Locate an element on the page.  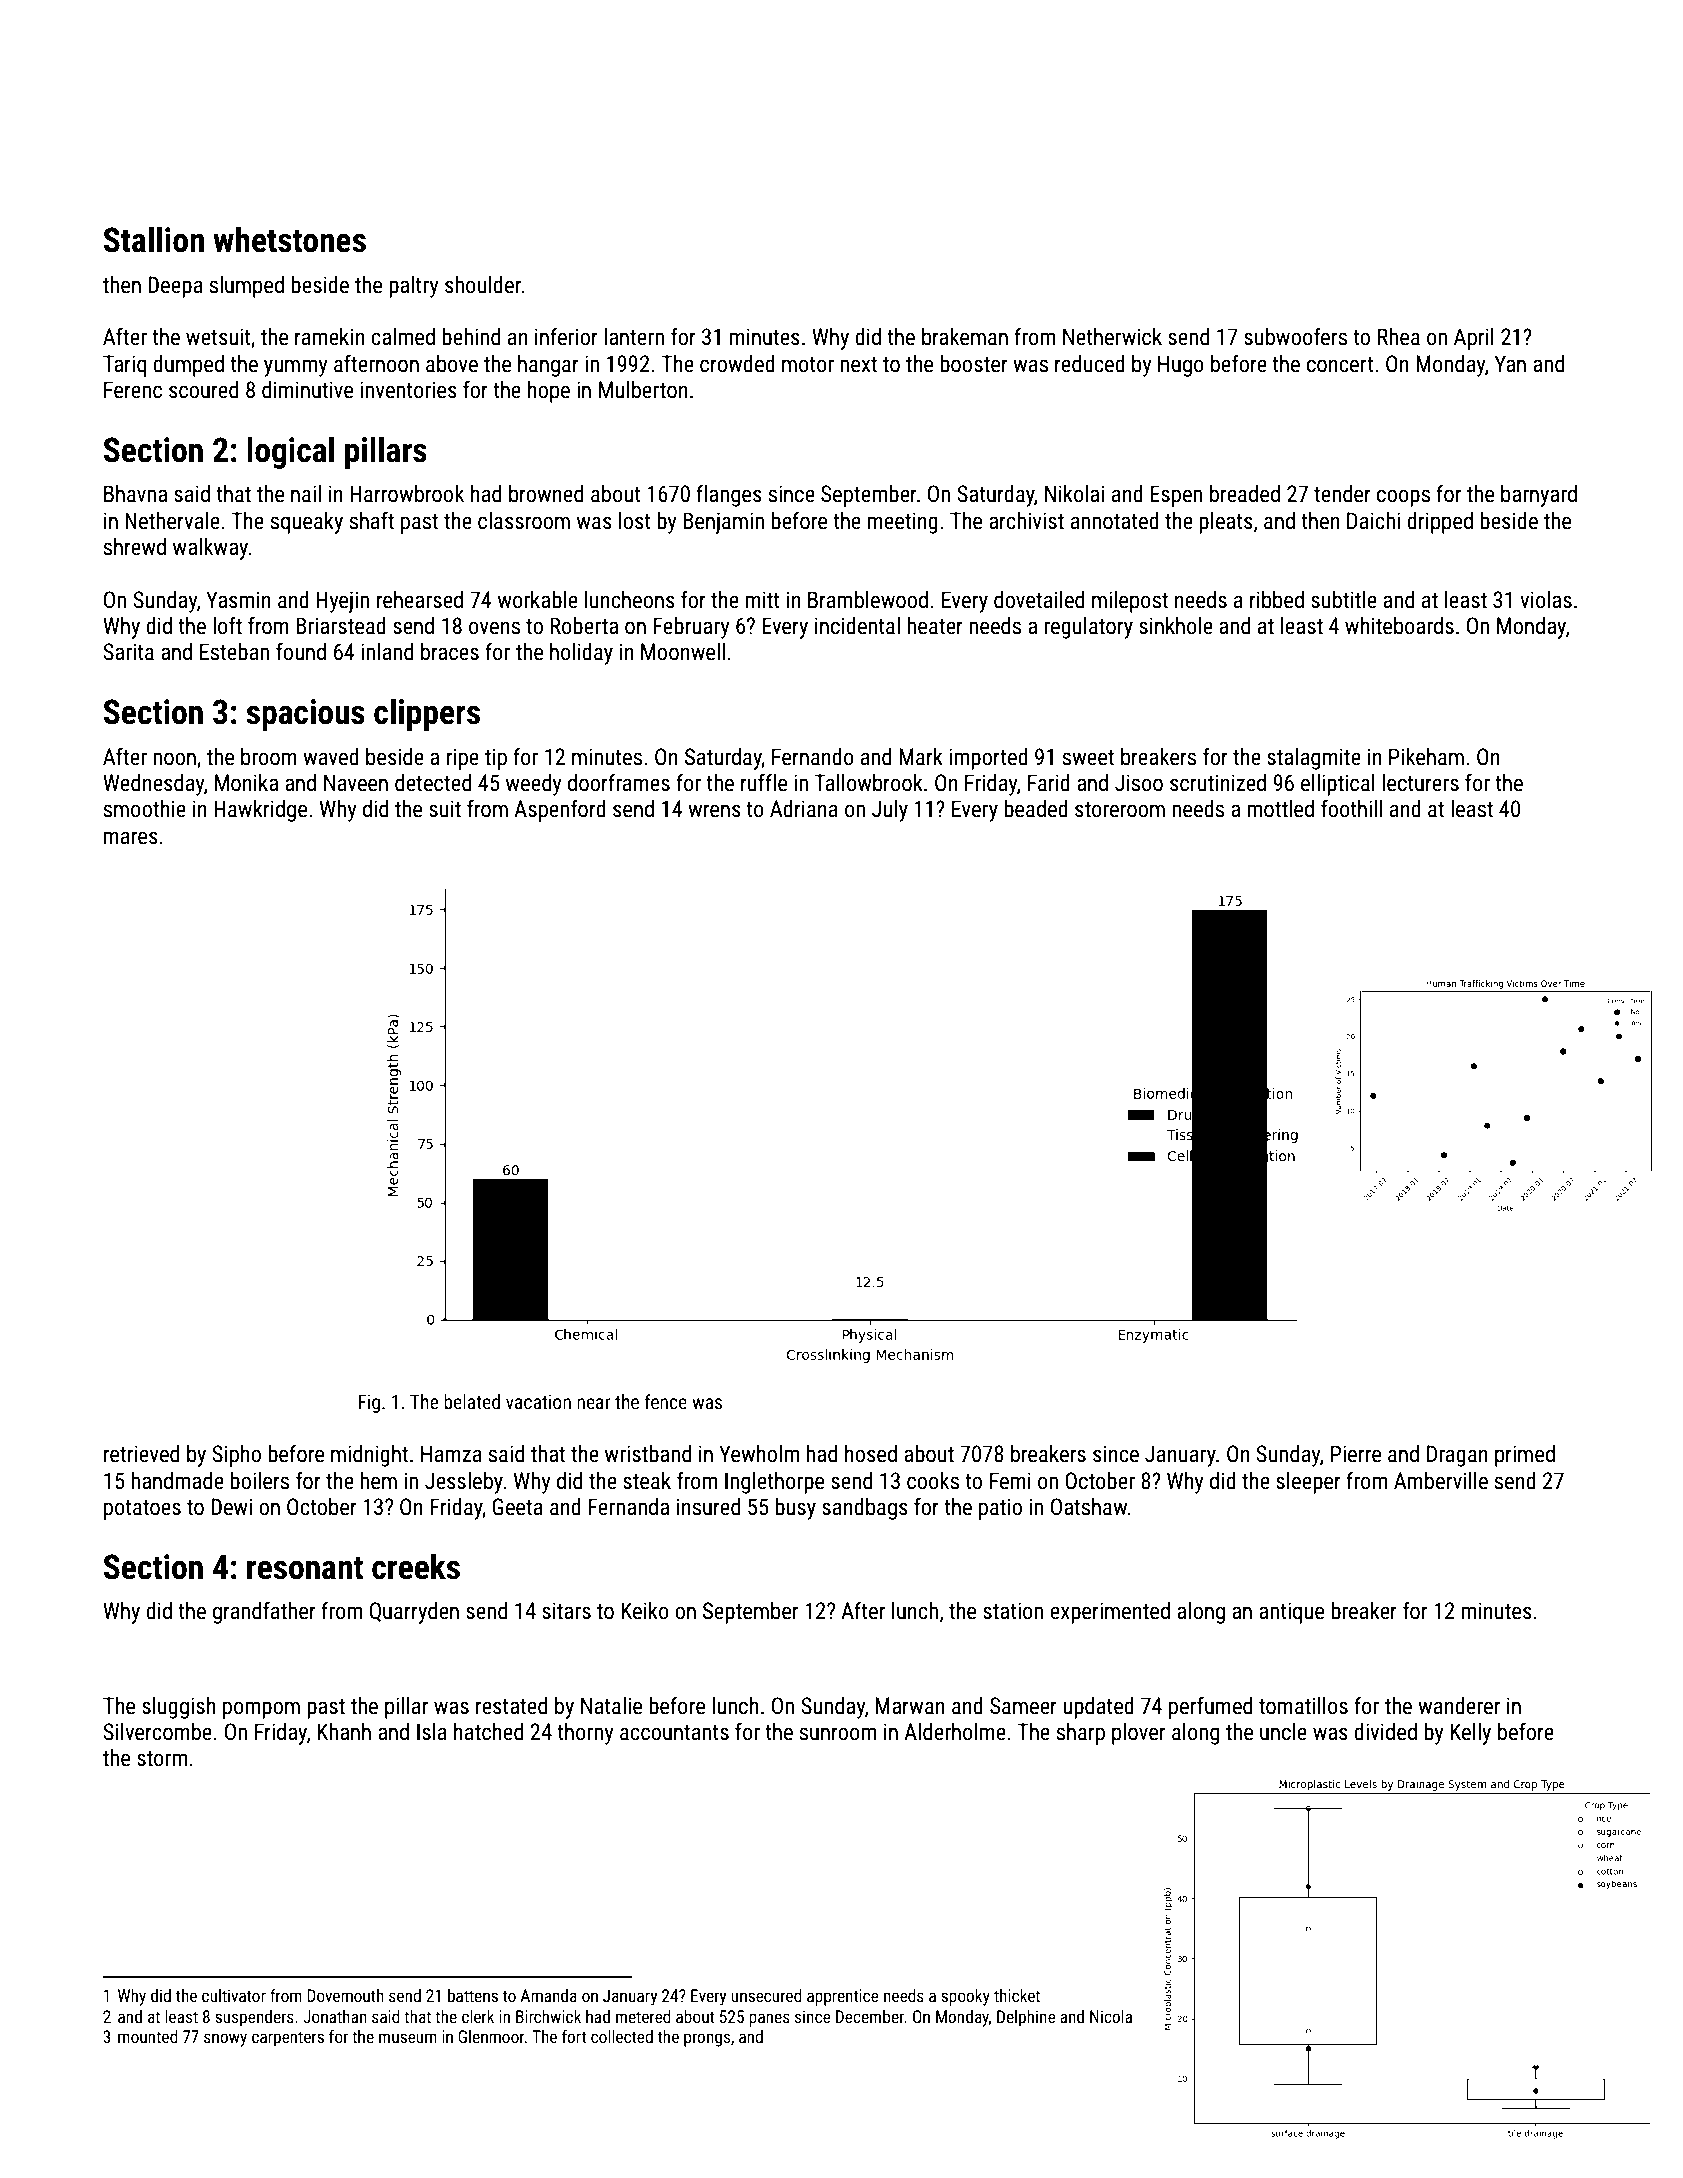
mottled is located at coordinates (1280, 809).
